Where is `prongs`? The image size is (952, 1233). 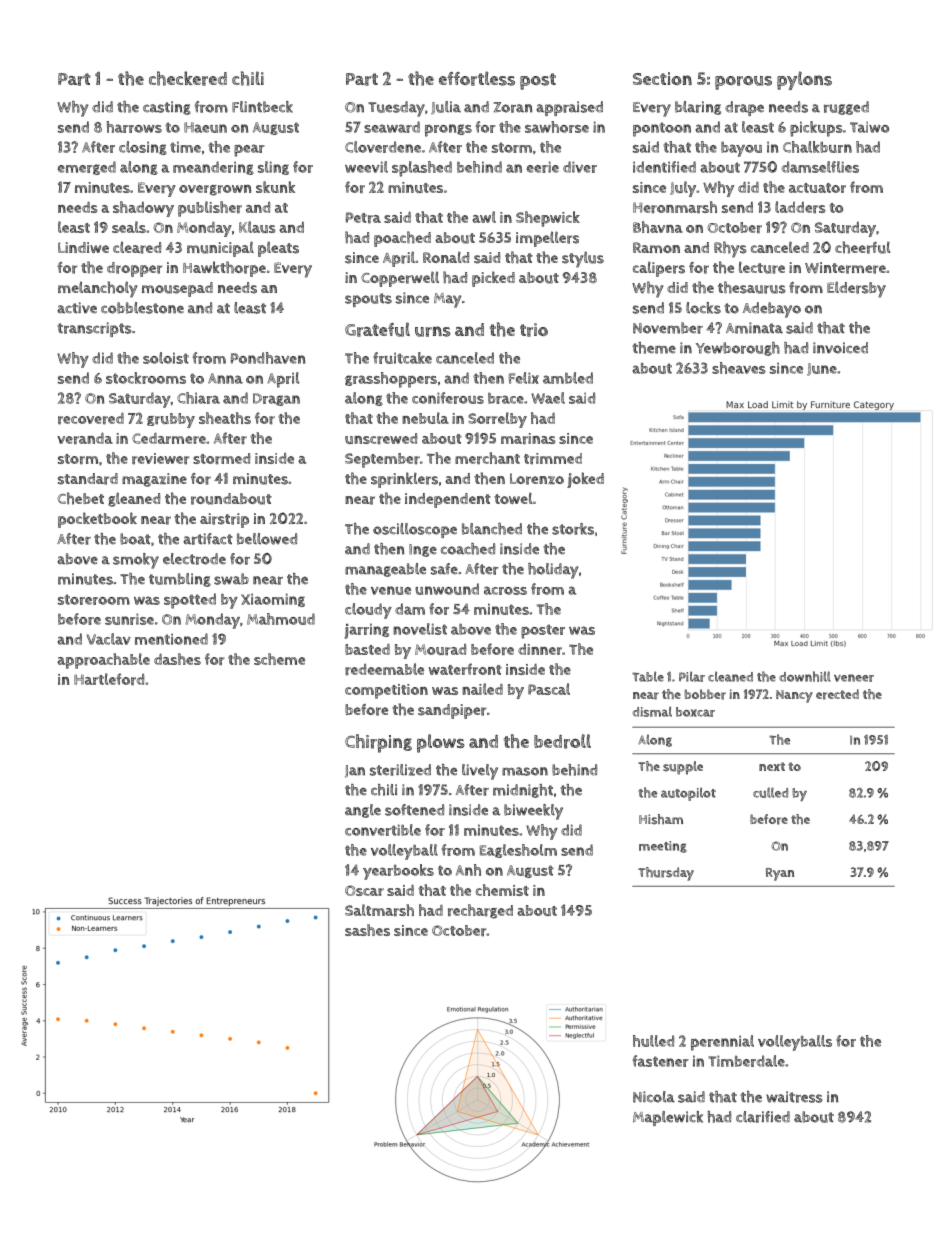 prongs is located at coordinates (448, 130).
